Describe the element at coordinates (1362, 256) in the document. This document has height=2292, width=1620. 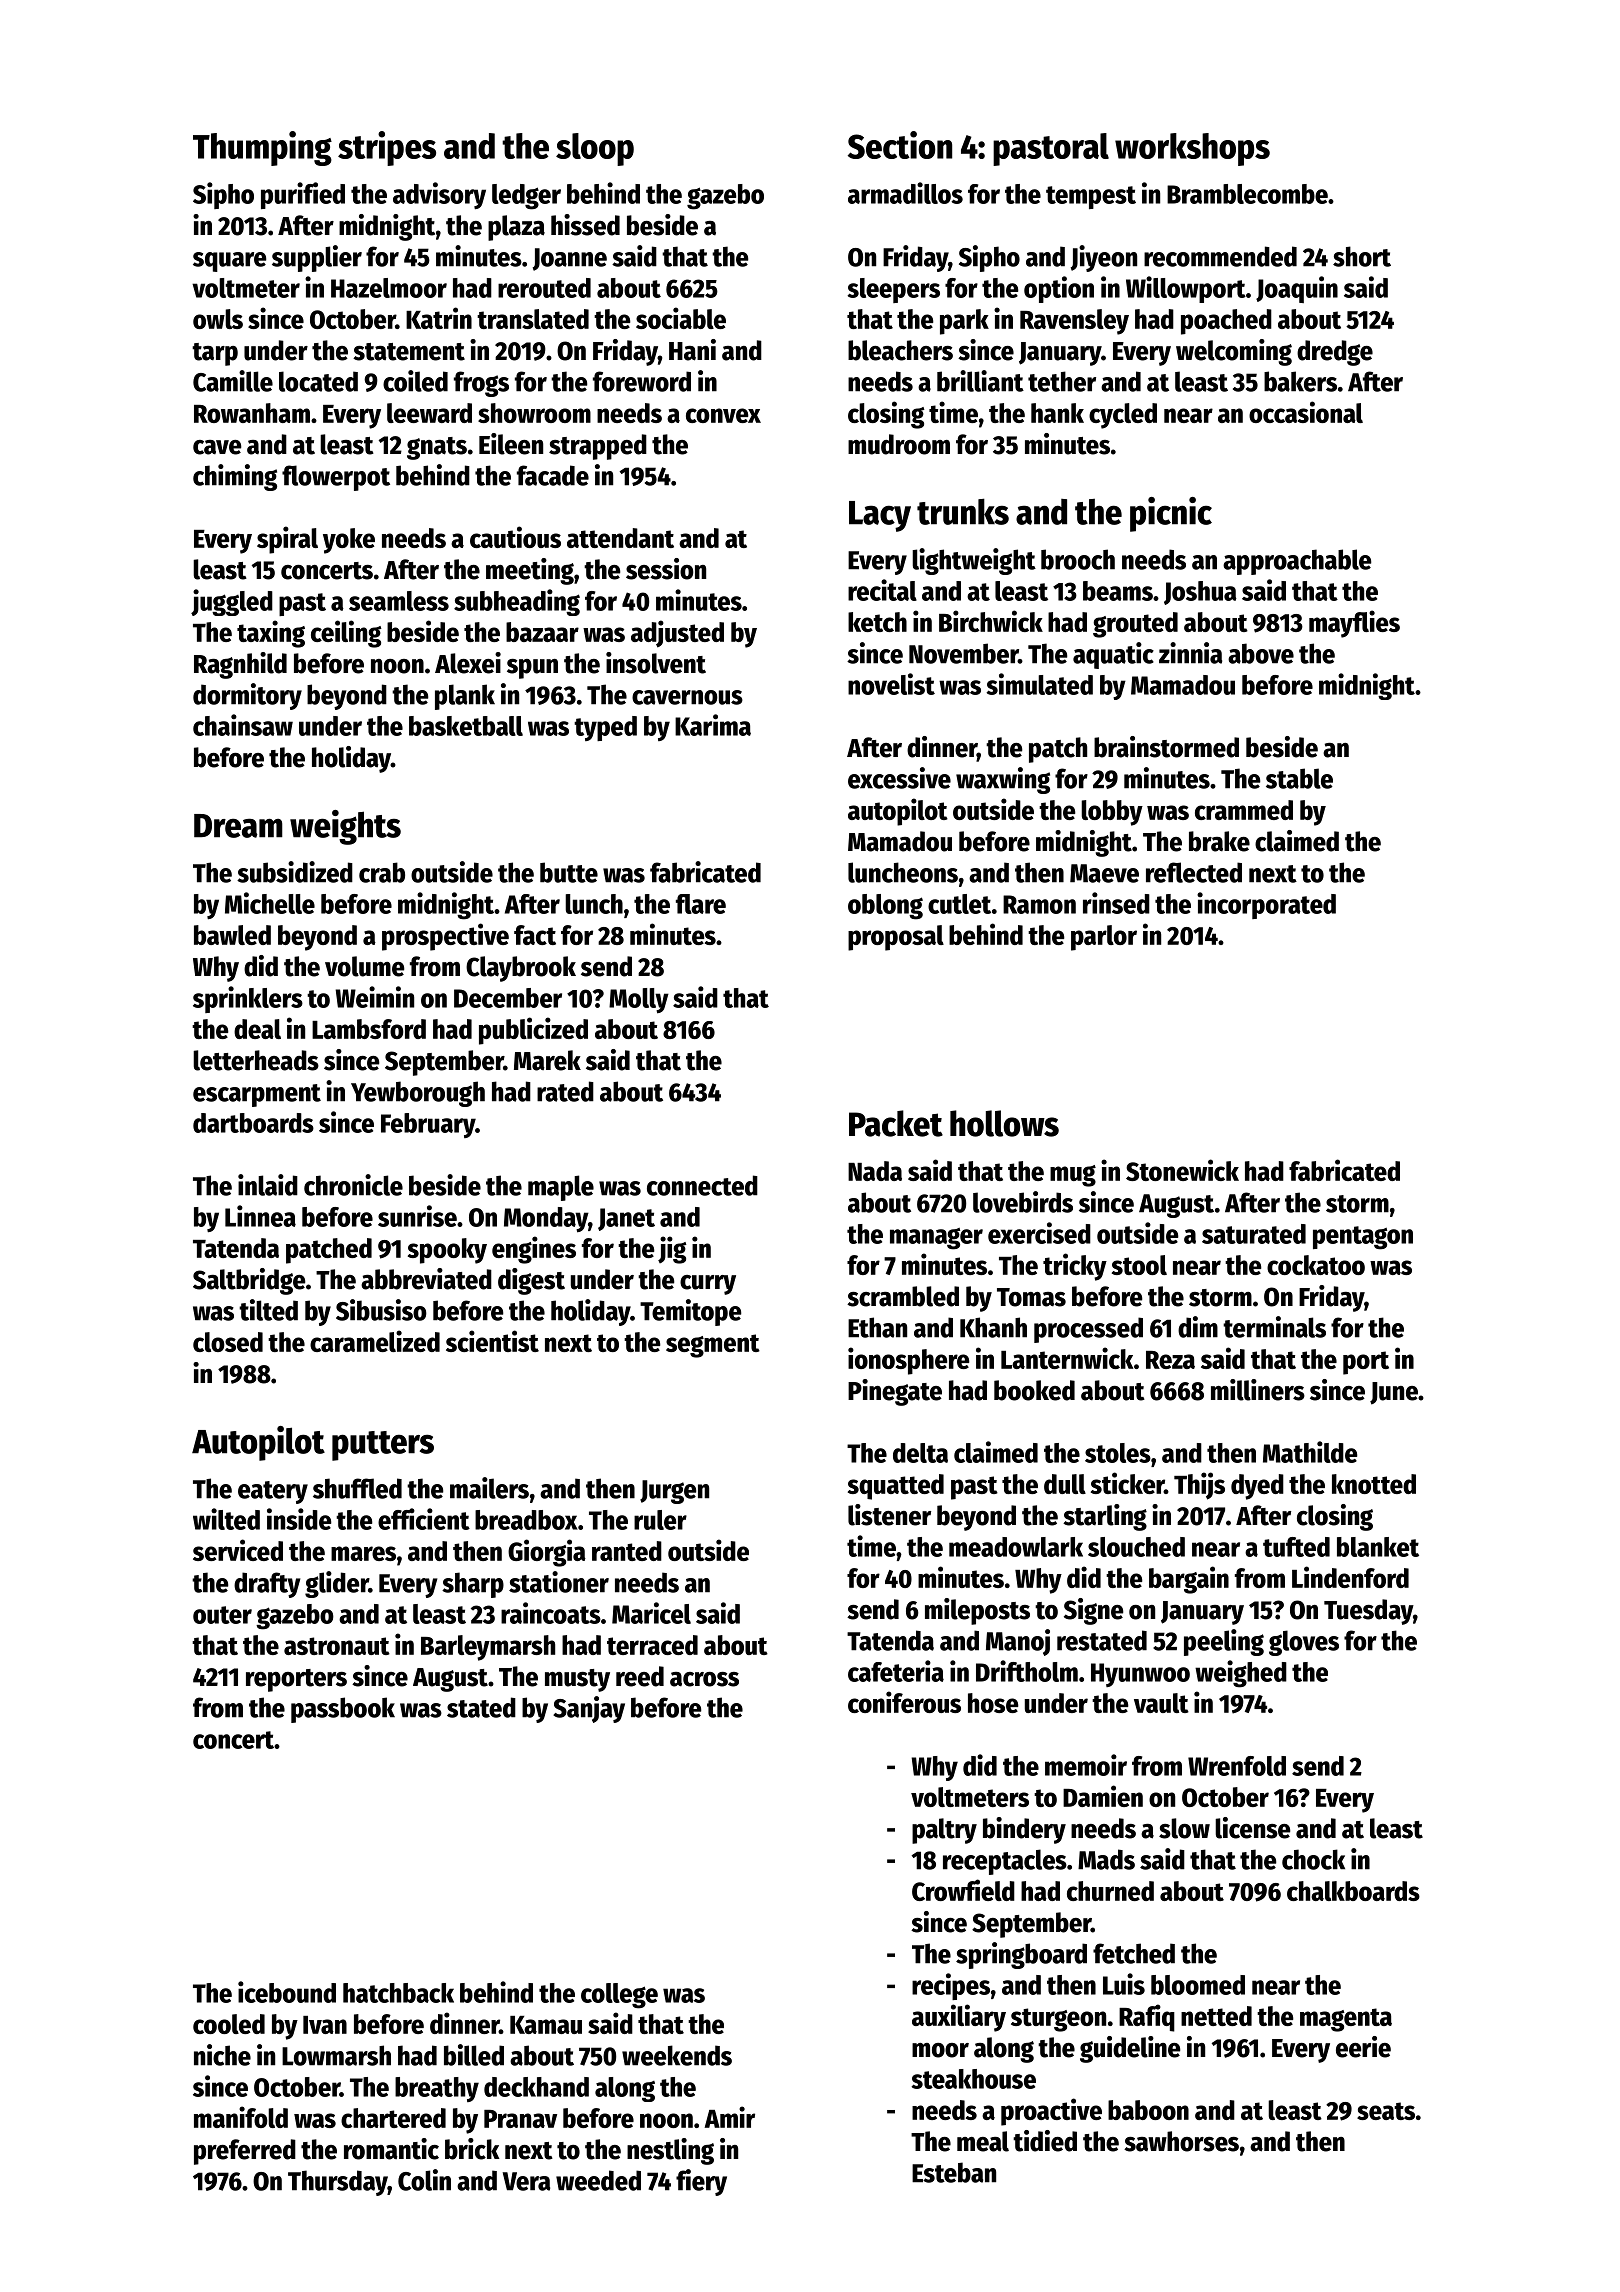
I see `short` at that location.
